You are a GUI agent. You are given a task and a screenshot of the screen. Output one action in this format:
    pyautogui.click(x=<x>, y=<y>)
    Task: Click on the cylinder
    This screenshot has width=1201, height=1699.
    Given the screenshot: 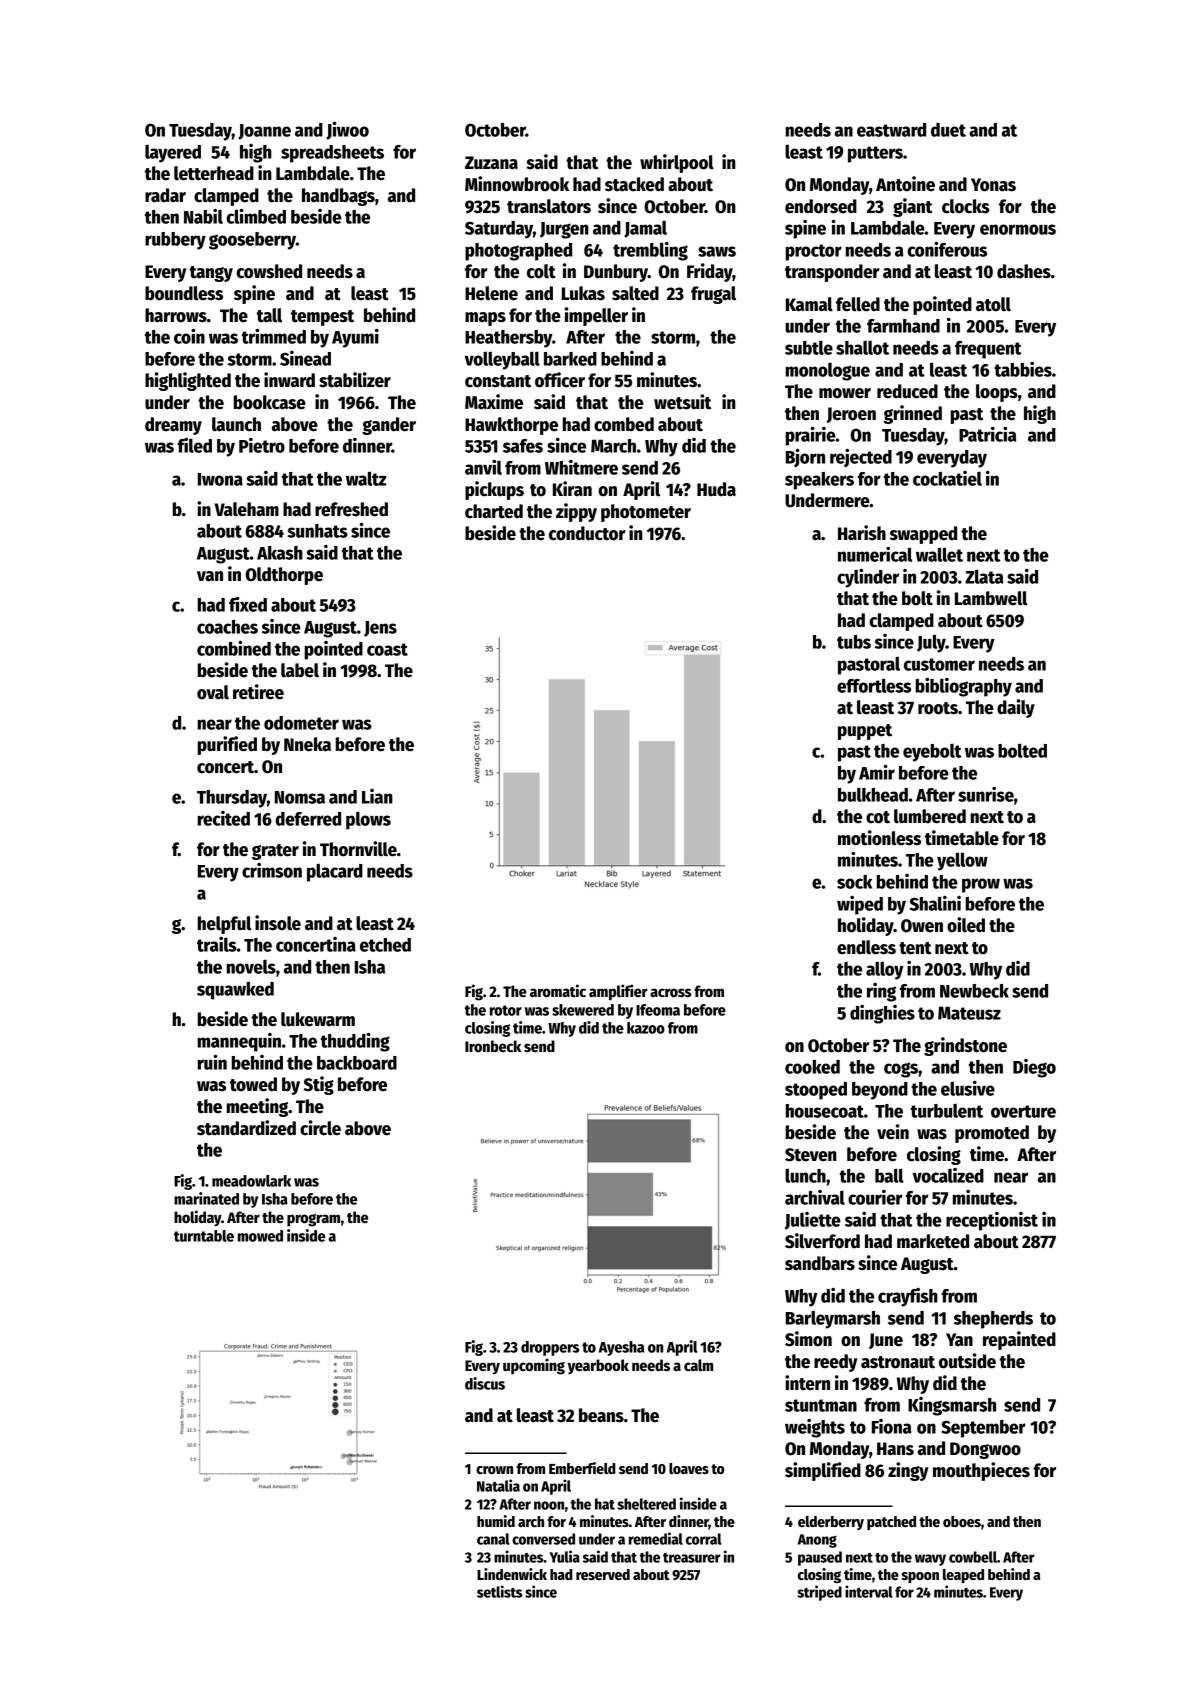 What is the action you would take?
    pyautogui.click(x=868, y=578)
